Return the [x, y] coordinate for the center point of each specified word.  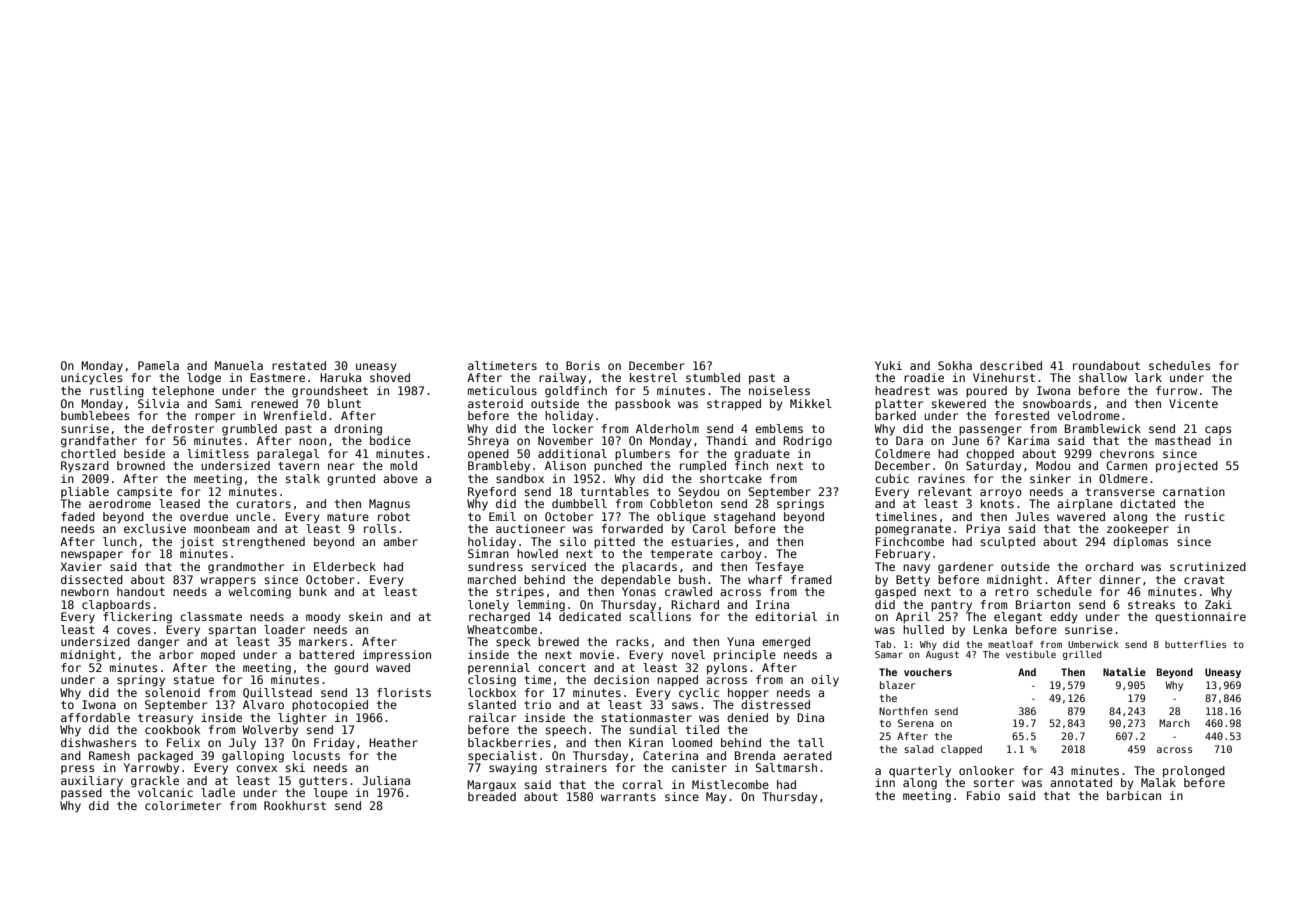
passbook [643, 405]
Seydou [698, 493]
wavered [1081, 516]
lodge [204, 379]
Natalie [1124, 672]
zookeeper [1138, 530]
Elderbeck [345, 566]
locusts [316, 755]
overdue [204, 516]
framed [811, 579]
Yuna [740, 641]
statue [194, 680]
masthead [1183, 440]
